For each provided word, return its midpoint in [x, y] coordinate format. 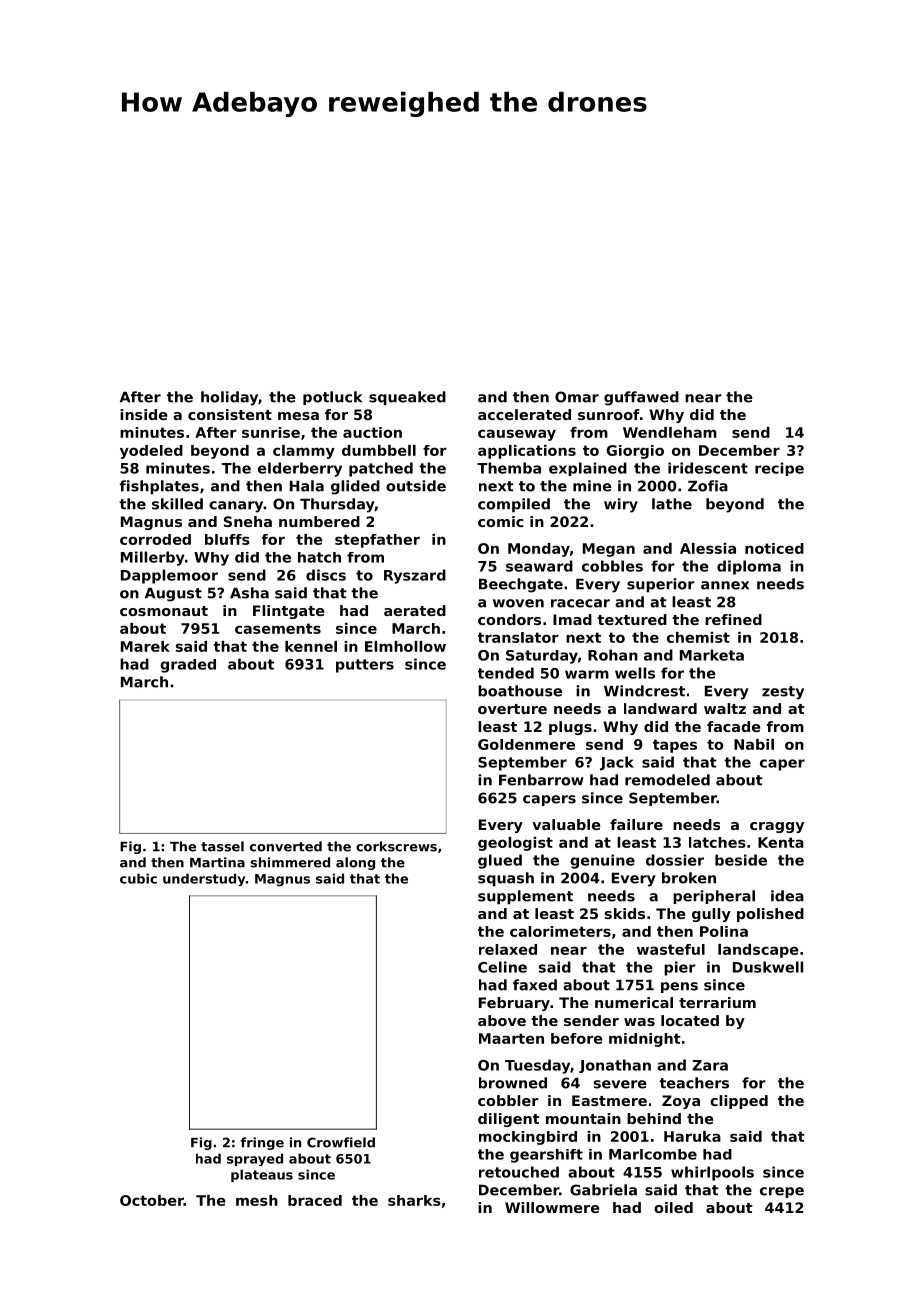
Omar [577, 397]
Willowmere [552, 1207]
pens [679, 987]
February [514, 1004]
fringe [262, 1143]
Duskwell [768, 967]
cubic [138, 878]
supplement [525, 897]
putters [365, 666]
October [152, 1200]
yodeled [151, 452]
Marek [145, 646]
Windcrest [644, 691]
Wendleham [670, 432]
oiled [673, 1207]
